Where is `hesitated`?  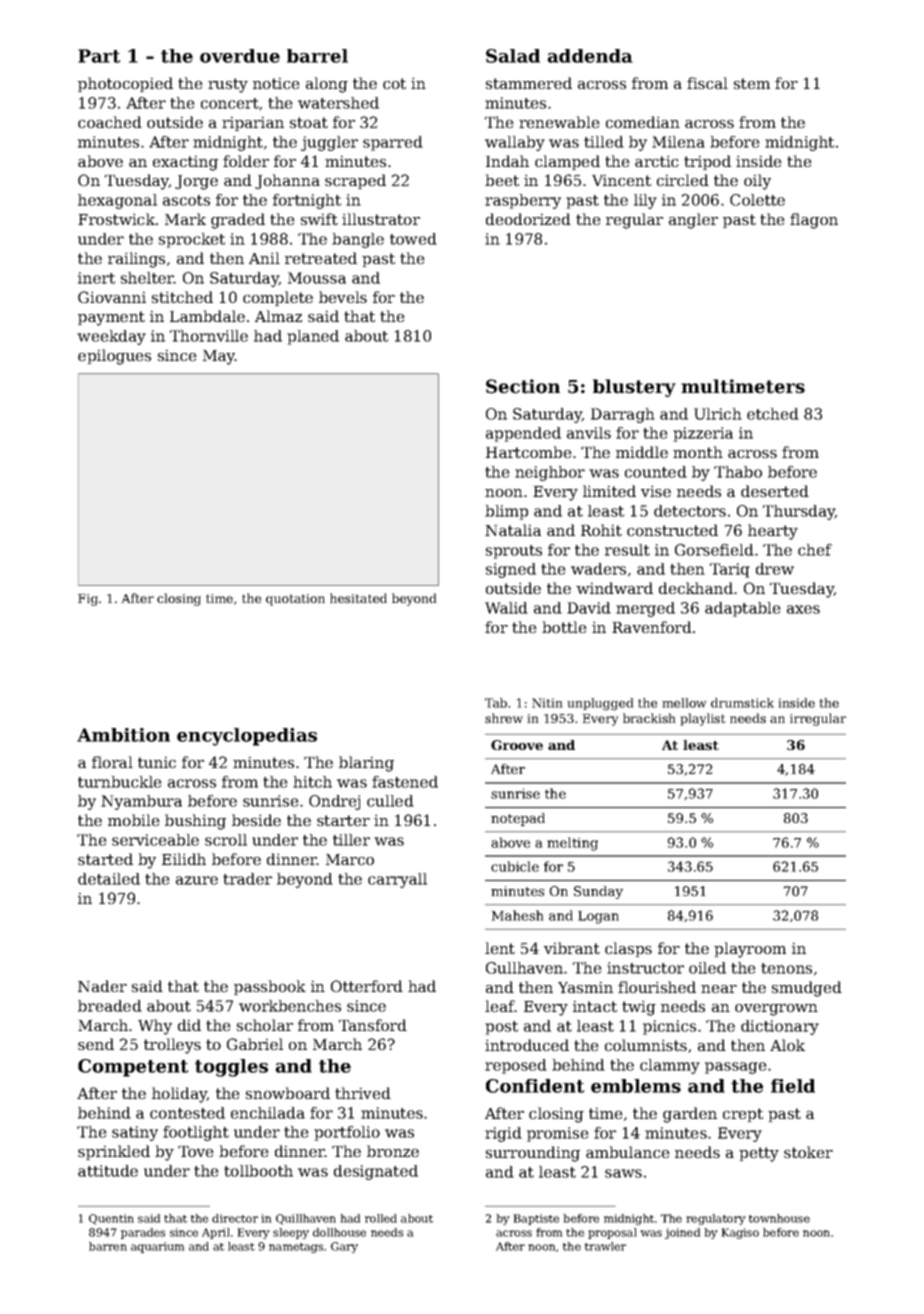 hesitated is located at coordinates (358, 598).
